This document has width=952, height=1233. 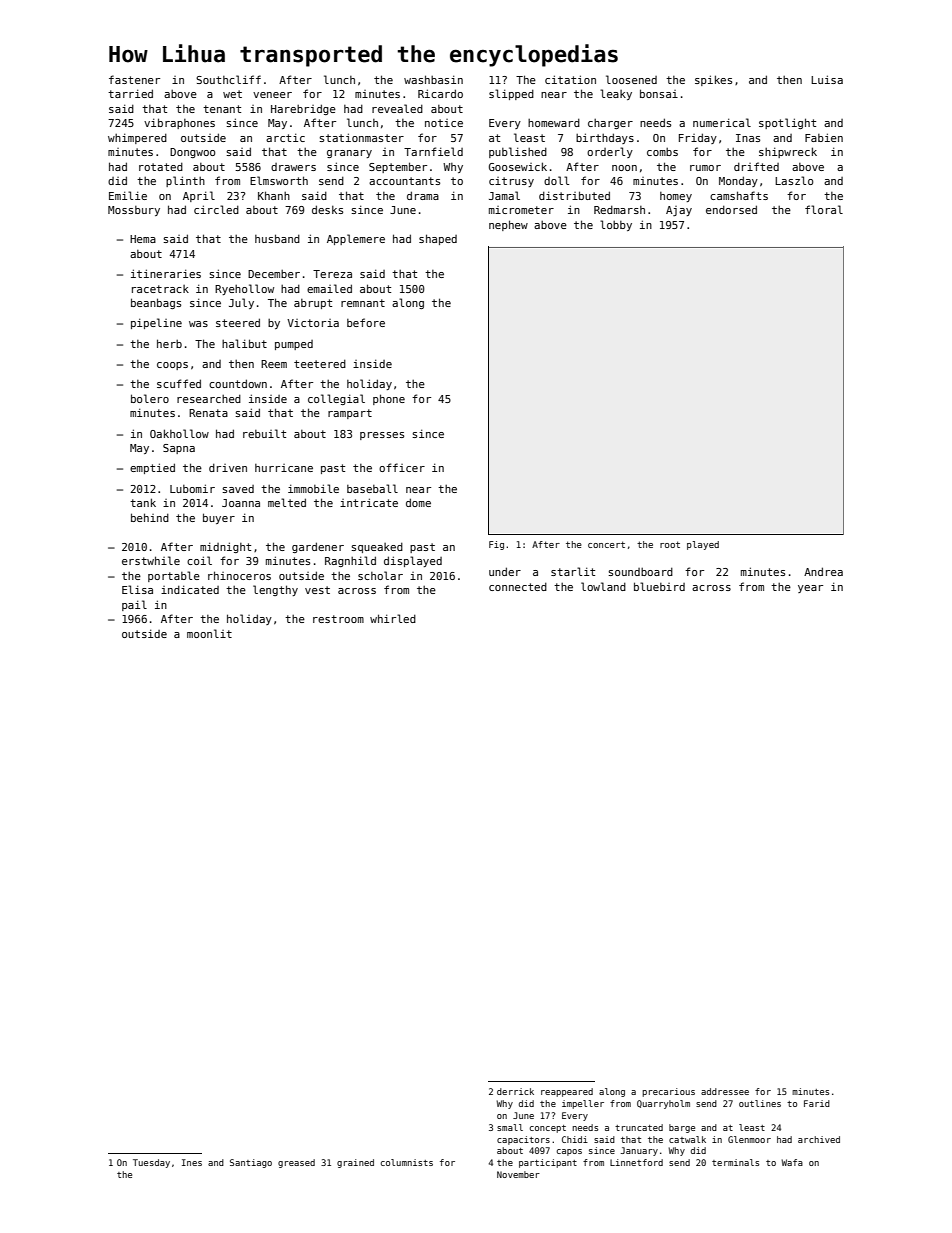 What do you see at coordinates (285, 137) in the document?
I see `arctic` at bounding box center [285, 137].
